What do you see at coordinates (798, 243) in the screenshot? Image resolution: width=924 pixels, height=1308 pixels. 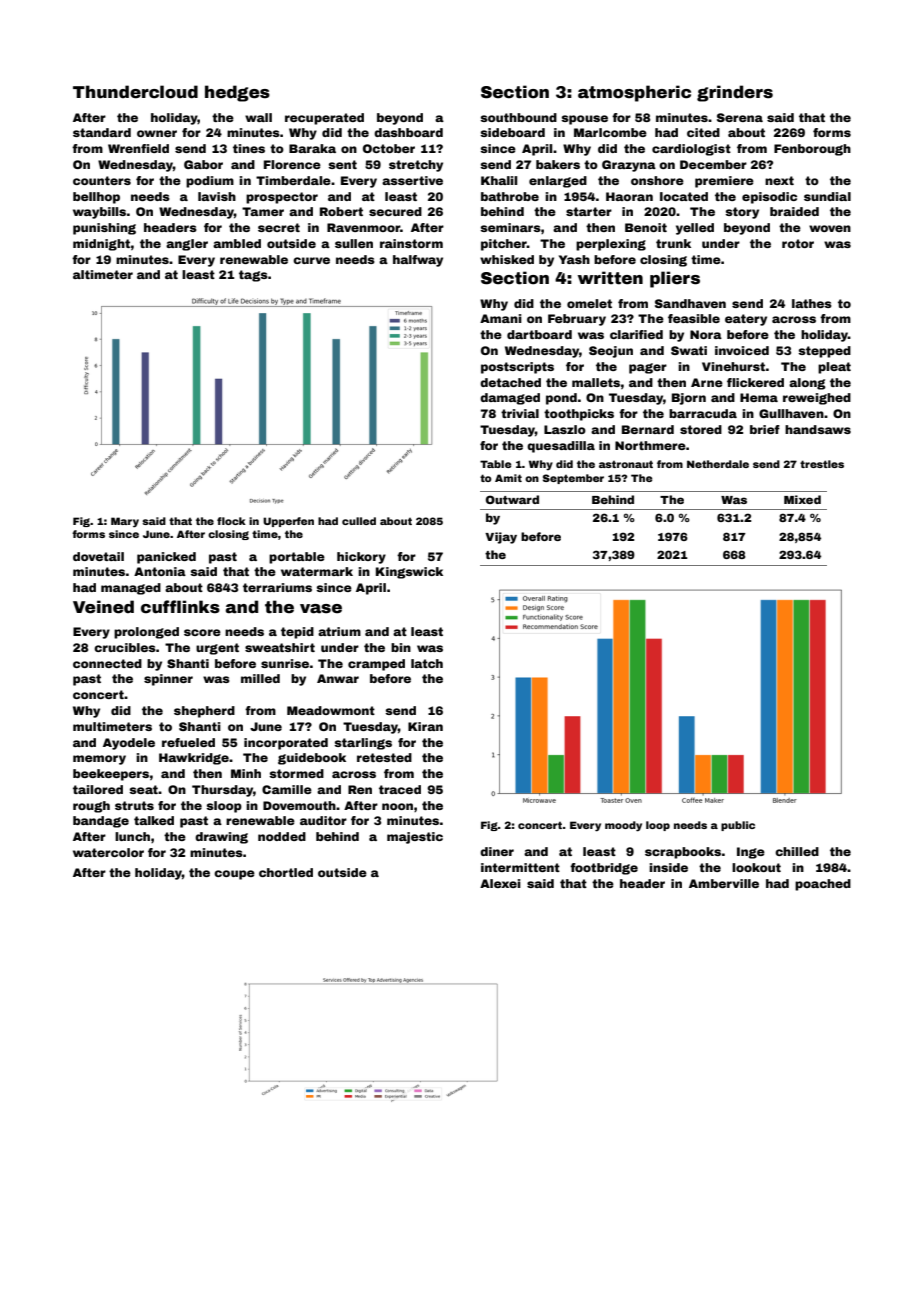 I see `rotor` at bounding box center [798, 243].
